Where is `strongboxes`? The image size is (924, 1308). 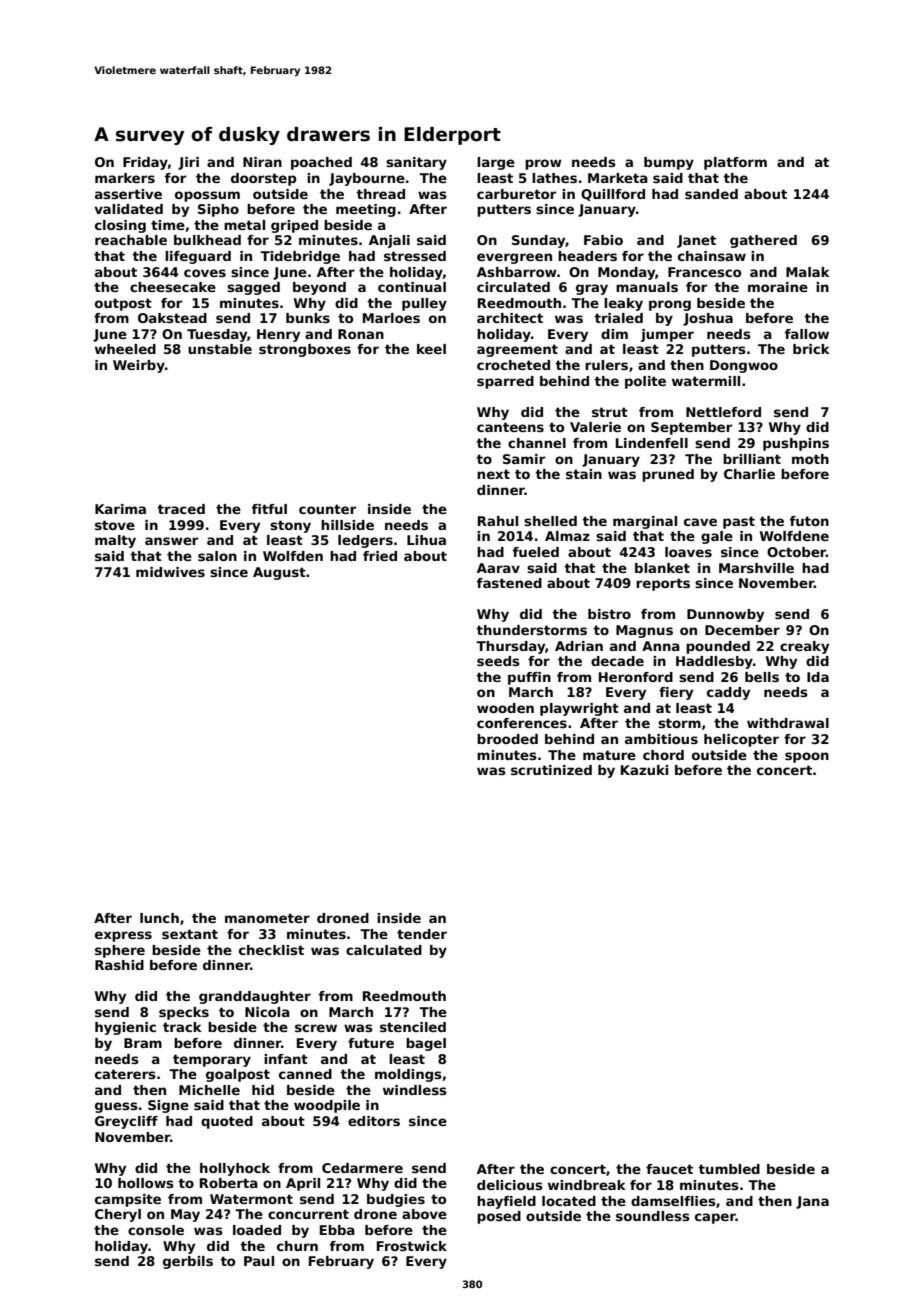 strongboxes is located at coordinates (305, 350).
